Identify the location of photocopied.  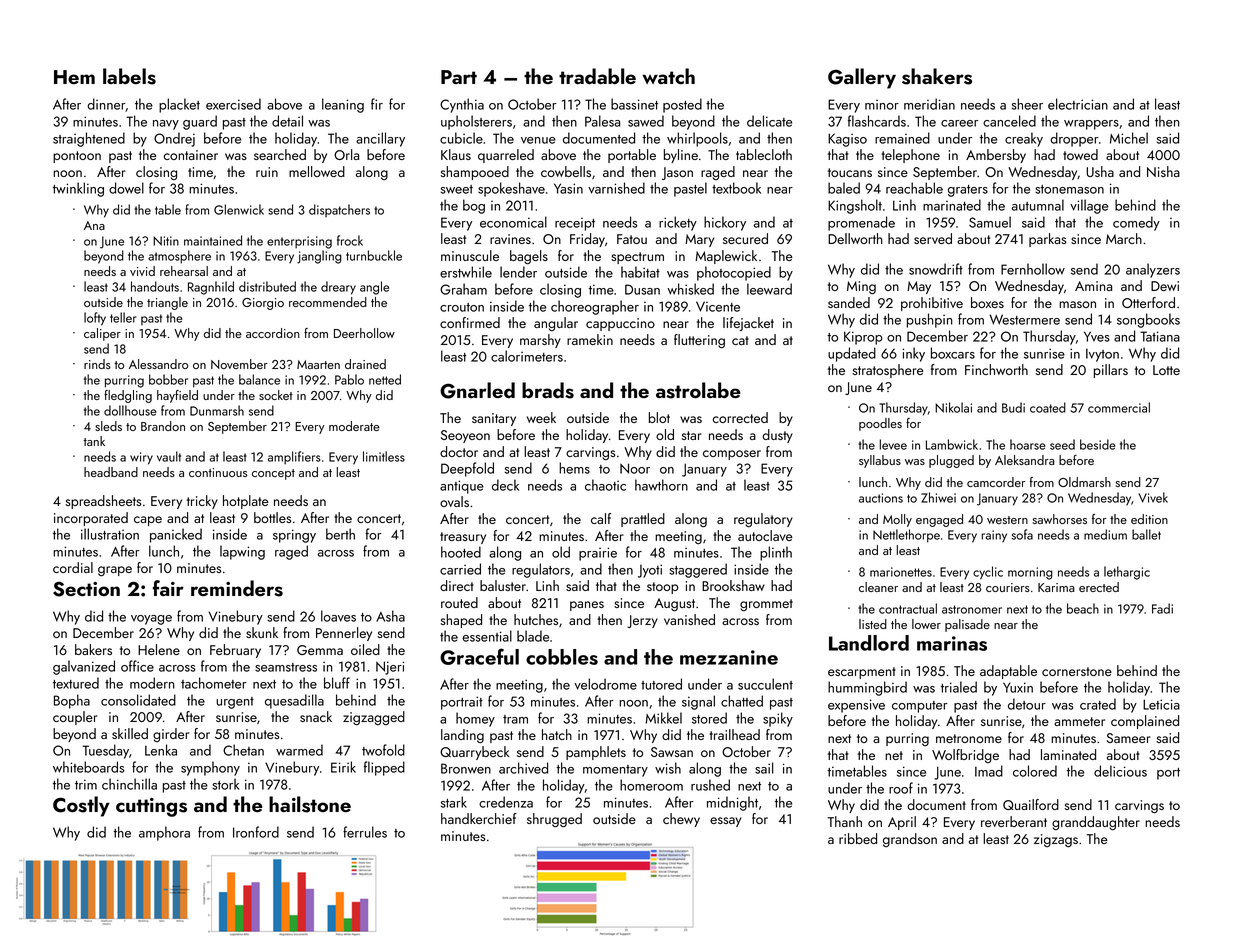
(734, 273).
